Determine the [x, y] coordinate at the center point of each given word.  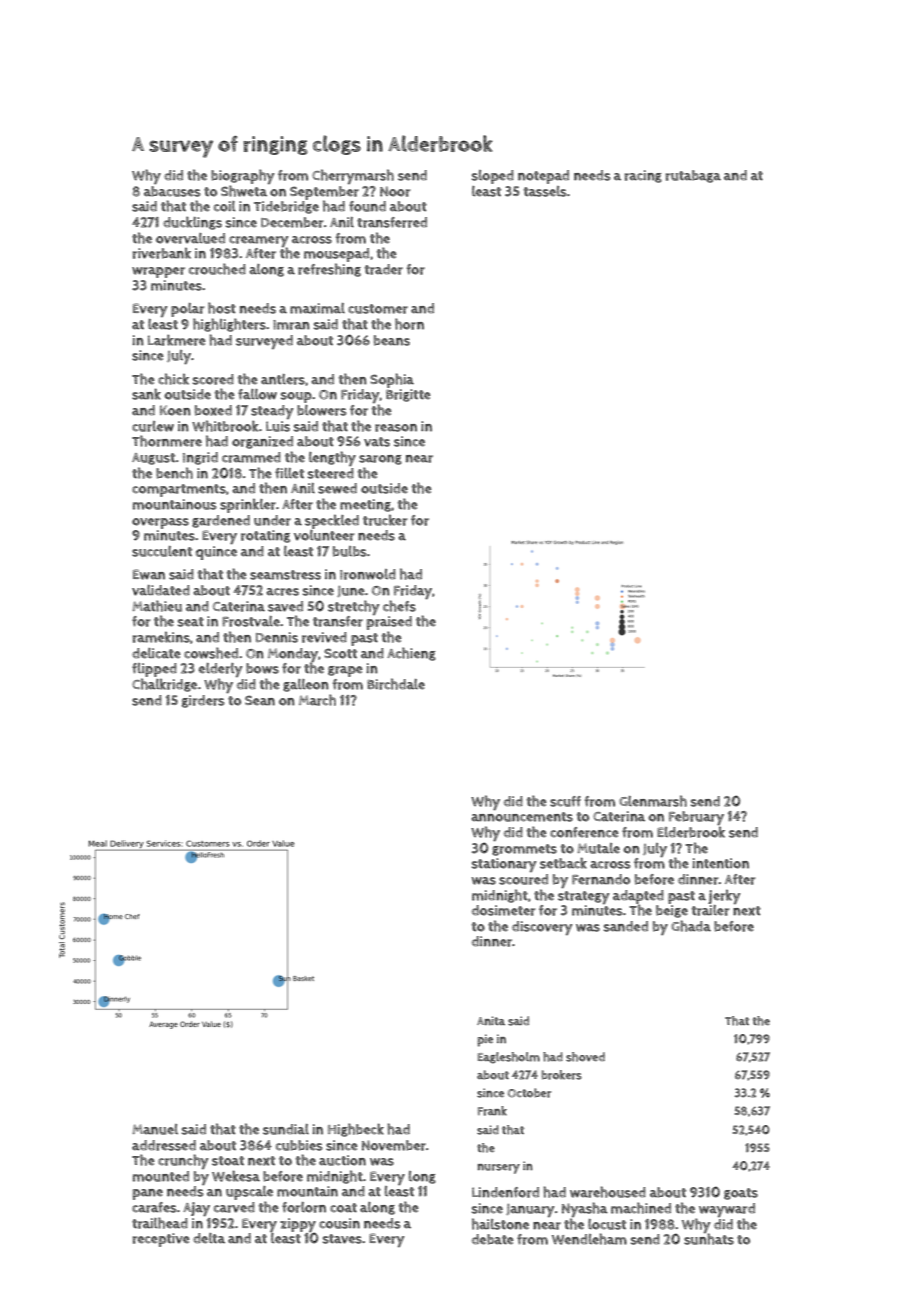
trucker [385, 520]
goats [741, 1194]
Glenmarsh [653, 801]
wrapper [158, 272]
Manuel [155, 1129]
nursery [498, 1169]
